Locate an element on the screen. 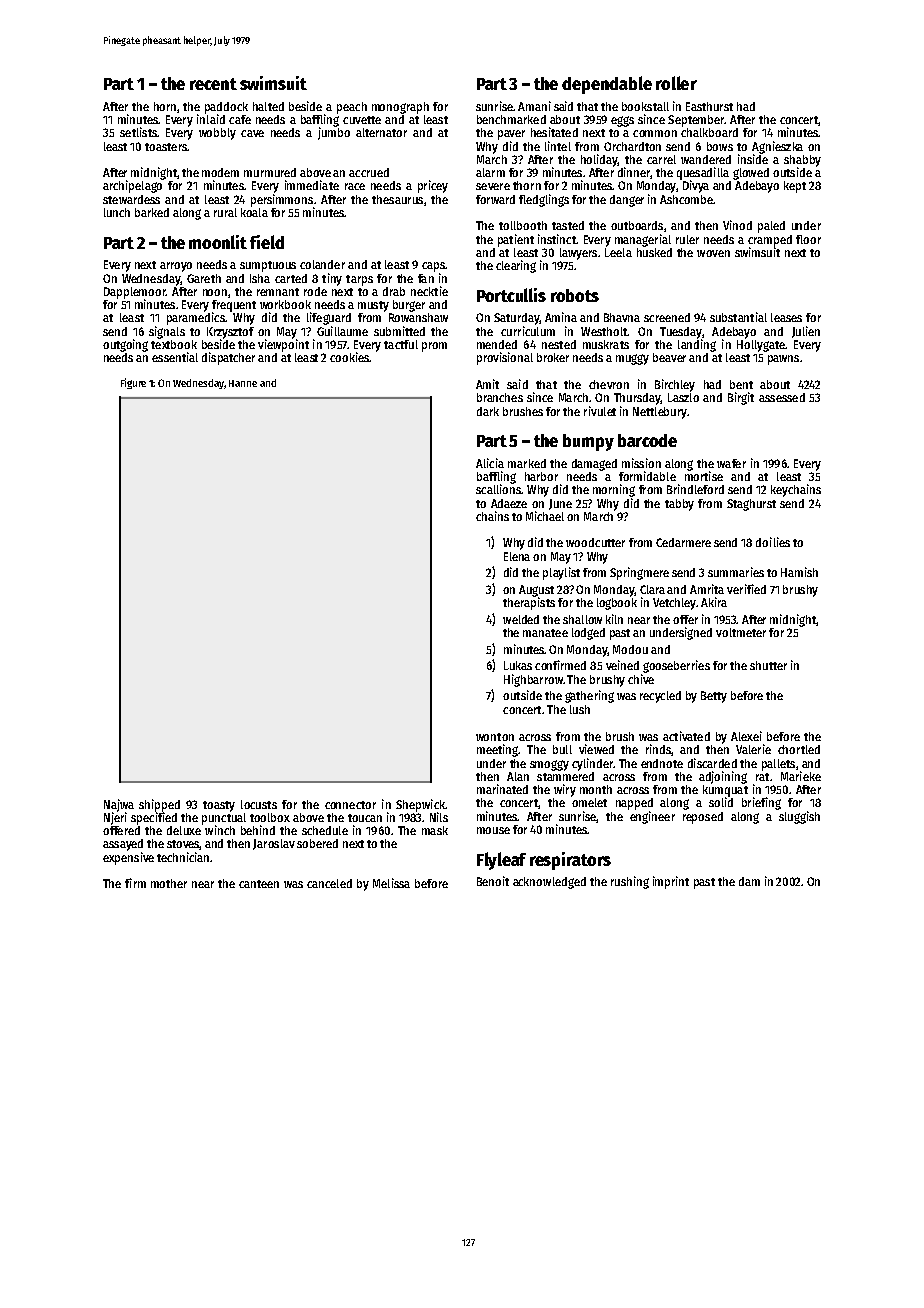 The image size is (924, 1308). roller is located at coordinates (676, 83).
